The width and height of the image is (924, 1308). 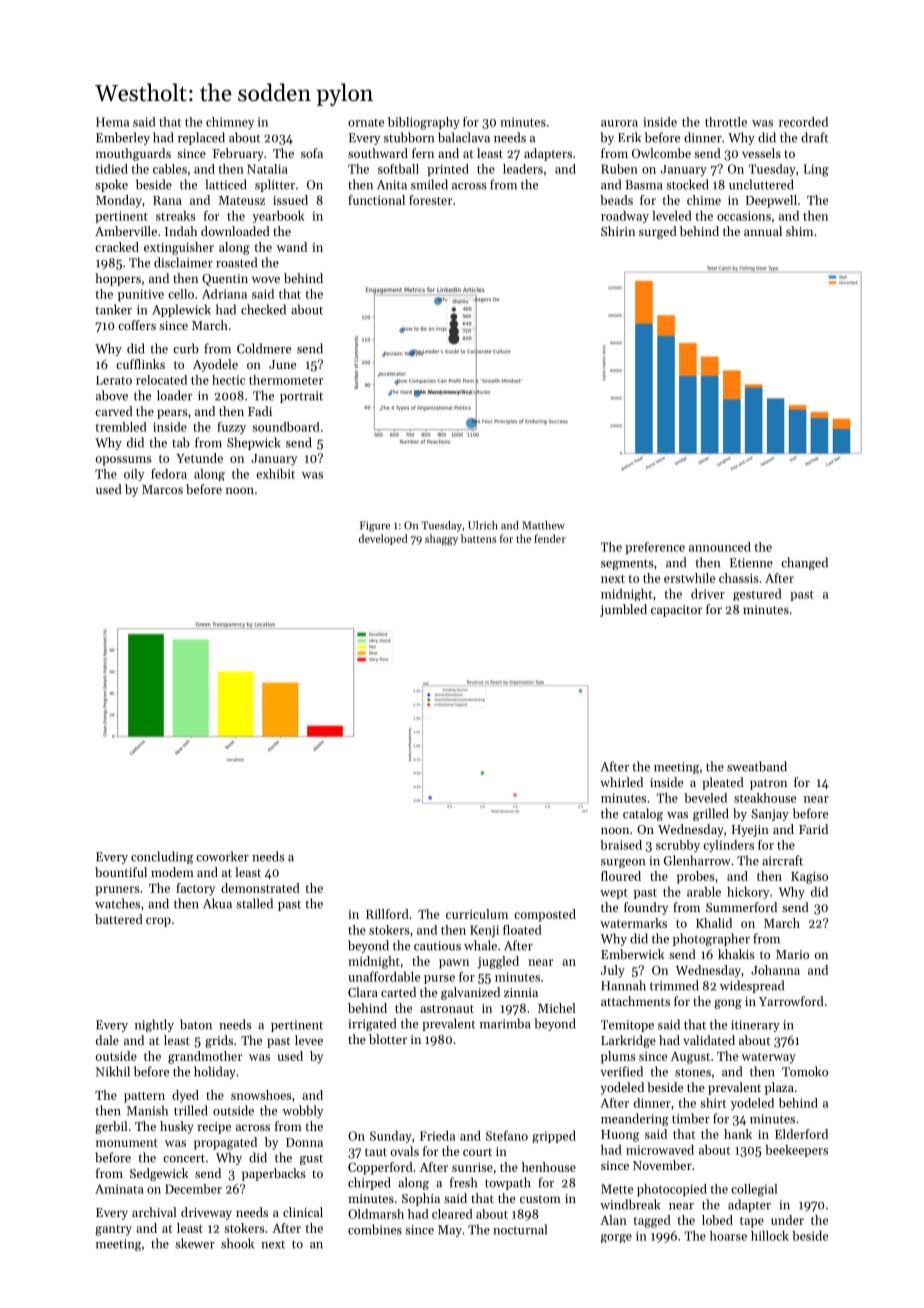 I want to click on preference, so click(x=655, y=548).
